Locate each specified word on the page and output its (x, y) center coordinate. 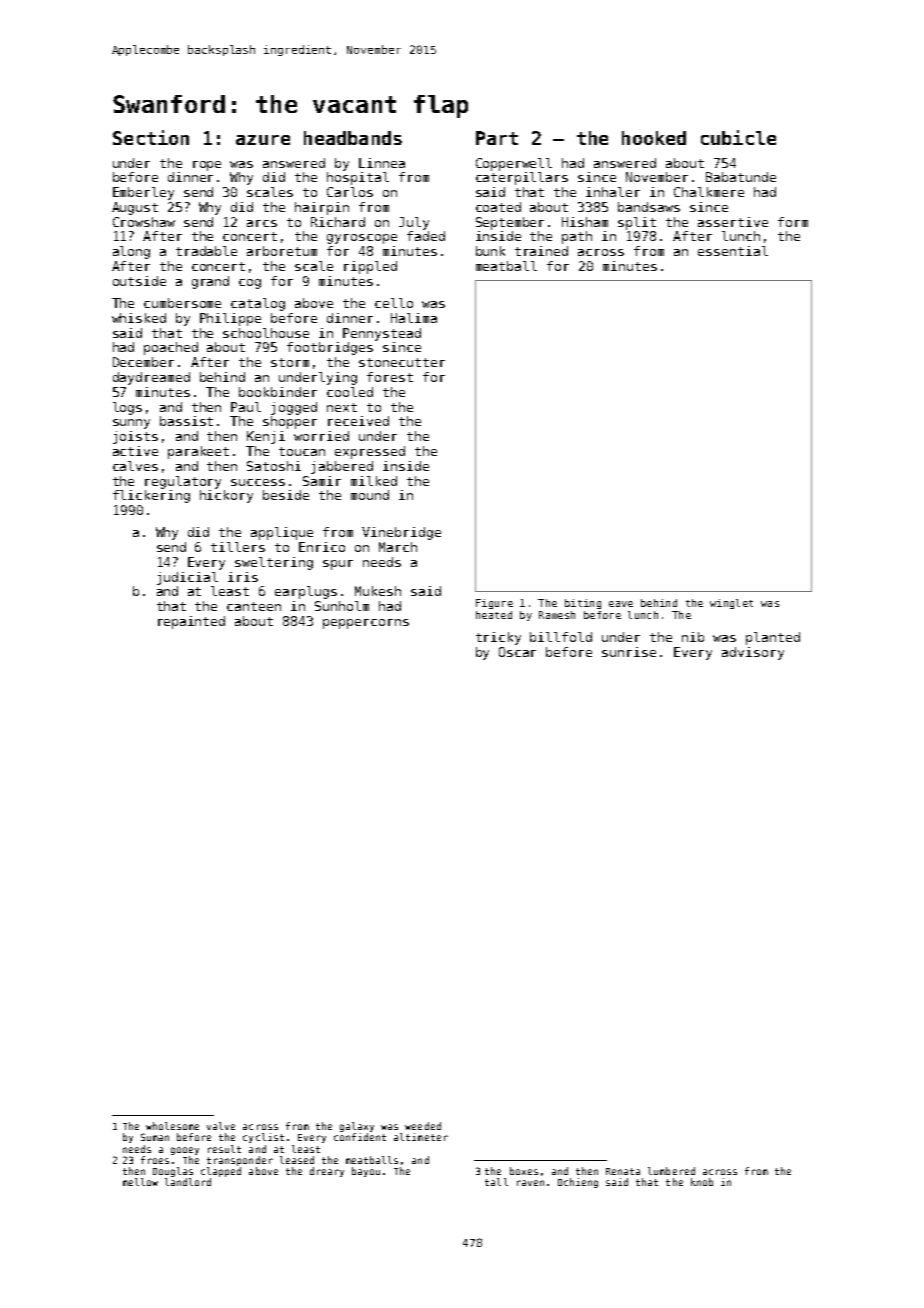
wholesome (172, 1126)
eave (621, 604)
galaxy (357, 1127)
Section (151, 137)
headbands (353, 138)
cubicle (738, 137)
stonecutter (402, 362)
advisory (753, 653)
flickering (151, 496)
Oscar (517, 652)
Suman (155, 1137)
